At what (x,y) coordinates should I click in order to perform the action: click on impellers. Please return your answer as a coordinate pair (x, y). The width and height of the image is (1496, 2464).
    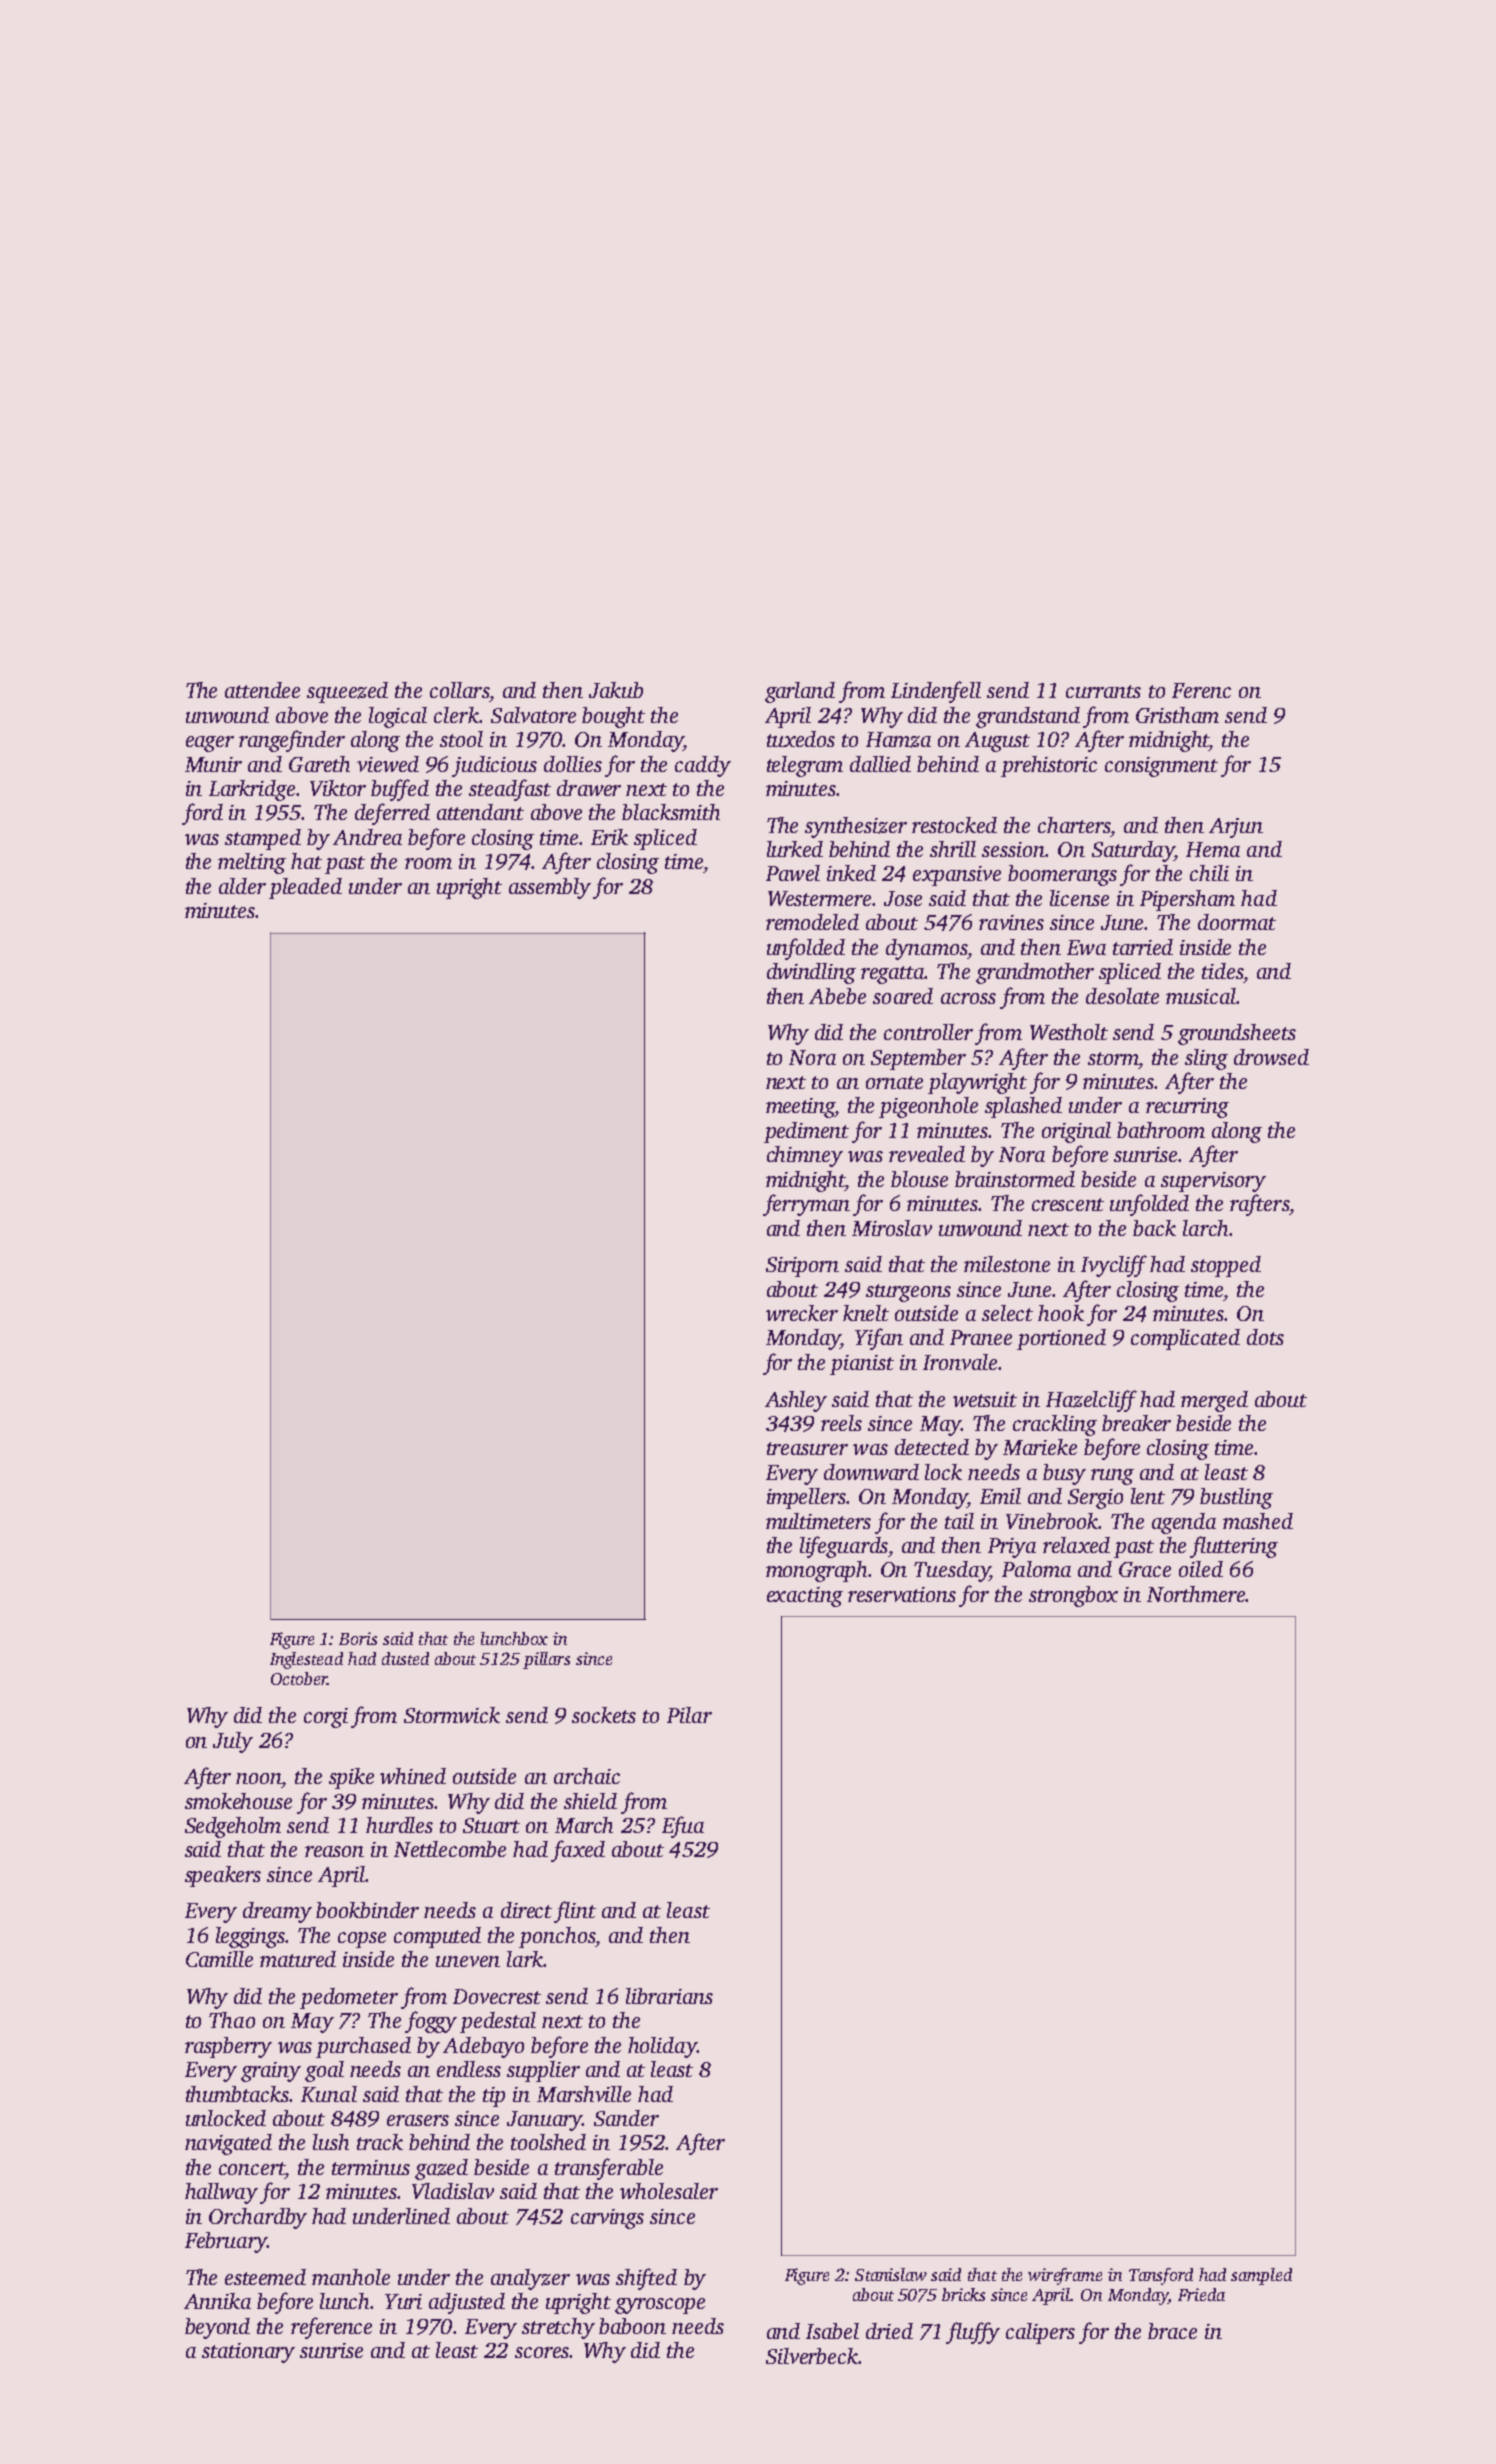
    Looking at the image, I should click on (807, 1498).
